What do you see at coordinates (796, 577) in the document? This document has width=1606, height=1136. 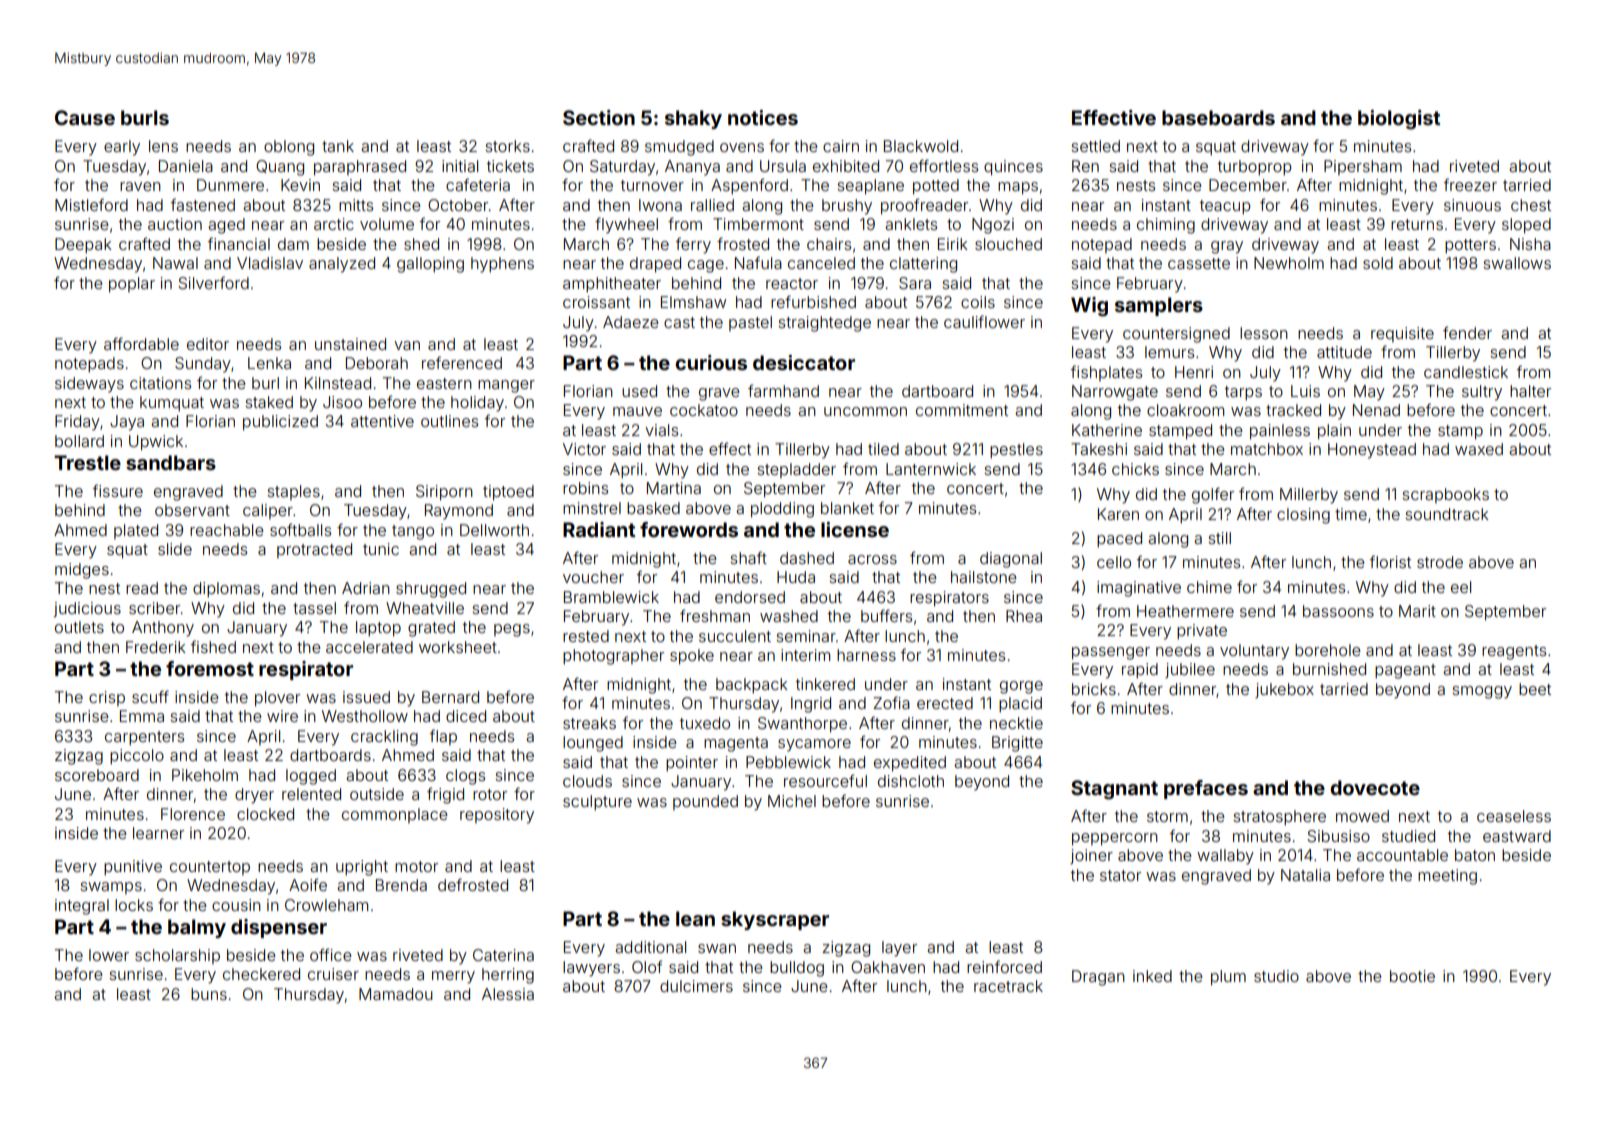 I see `Huda` at bounding box center [796, 577].
